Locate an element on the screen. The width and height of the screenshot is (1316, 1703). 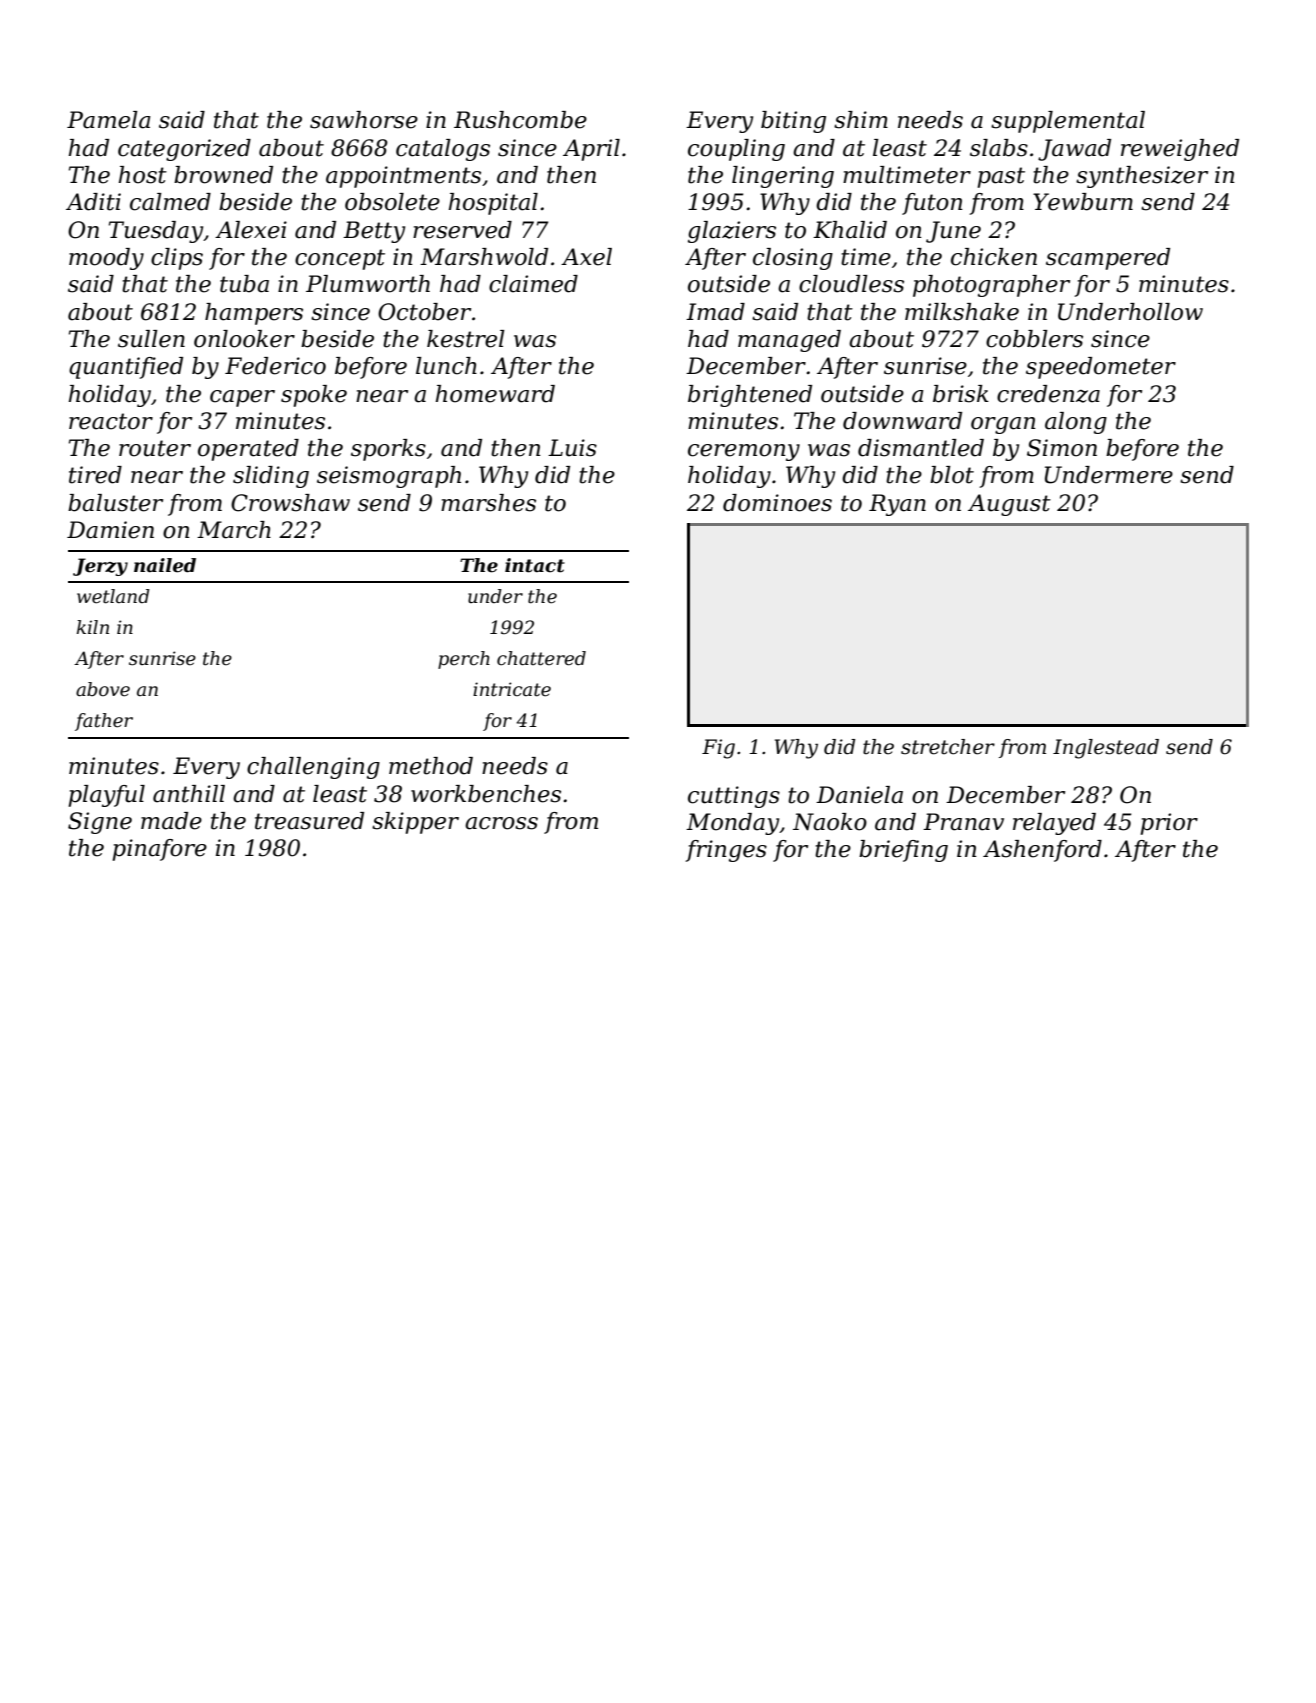
kestrel is located at coordinates (466, 339).
